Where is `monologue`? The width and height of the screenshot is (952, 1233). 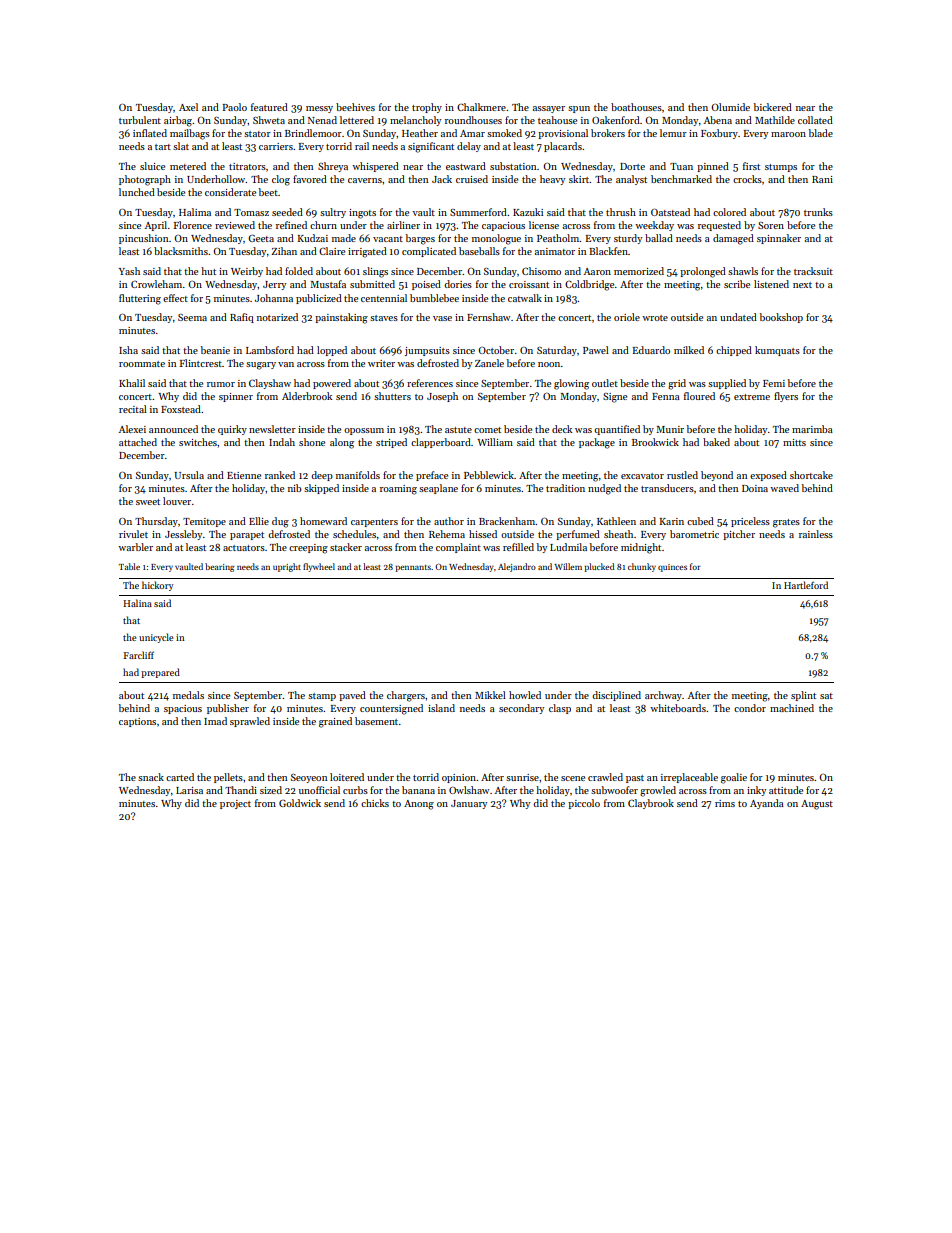
monologue is located at coordinates (496, 239).
